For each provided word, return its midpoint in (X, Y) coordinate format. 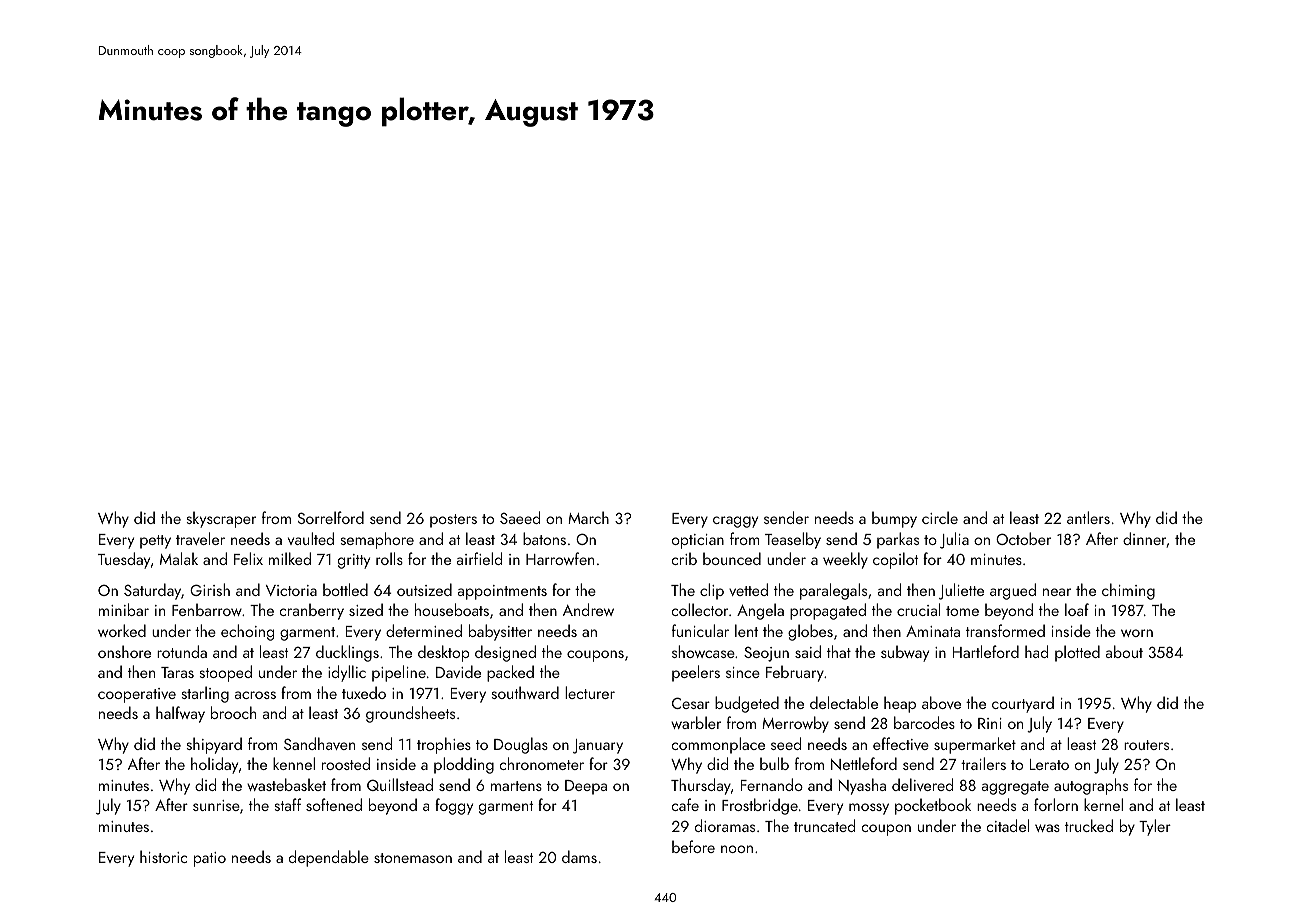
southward (525, 692)
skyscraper (221, 519)
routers (1146, 745)
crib (684, 558)
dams (579, 856)
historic (163, 856)
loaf (1077, 609)
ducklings (347, 653)
